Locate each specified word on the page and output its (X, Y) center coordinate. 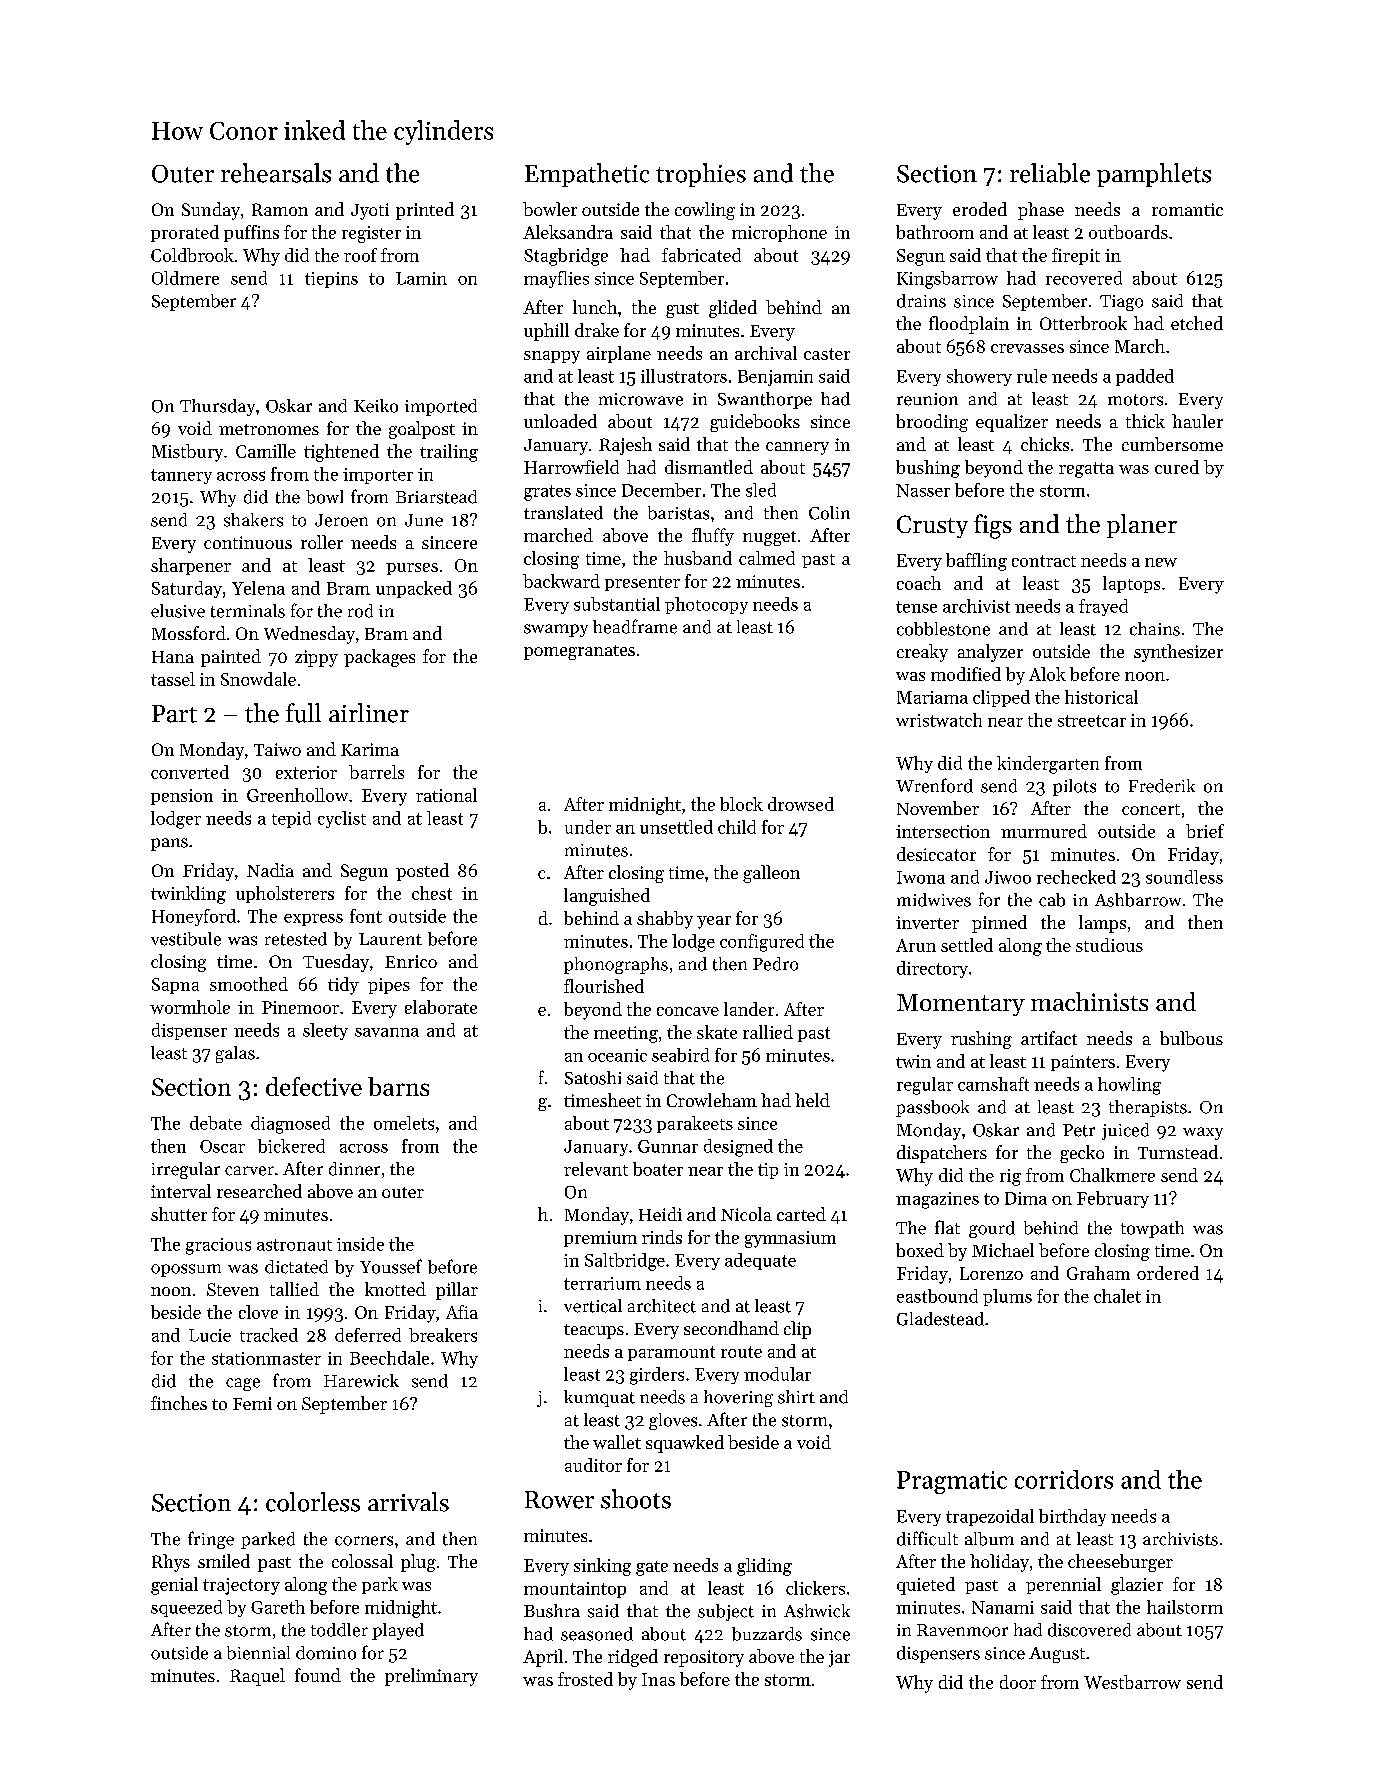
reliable (1050, 173)
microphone (779, 233)
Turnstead (1178, 1152)
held (812, 1100)
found (318, 1675)
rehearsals (276, 173)
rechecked (1076, 877)
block (741, 804)
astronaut (294, 1245)
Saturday (187, 589)
